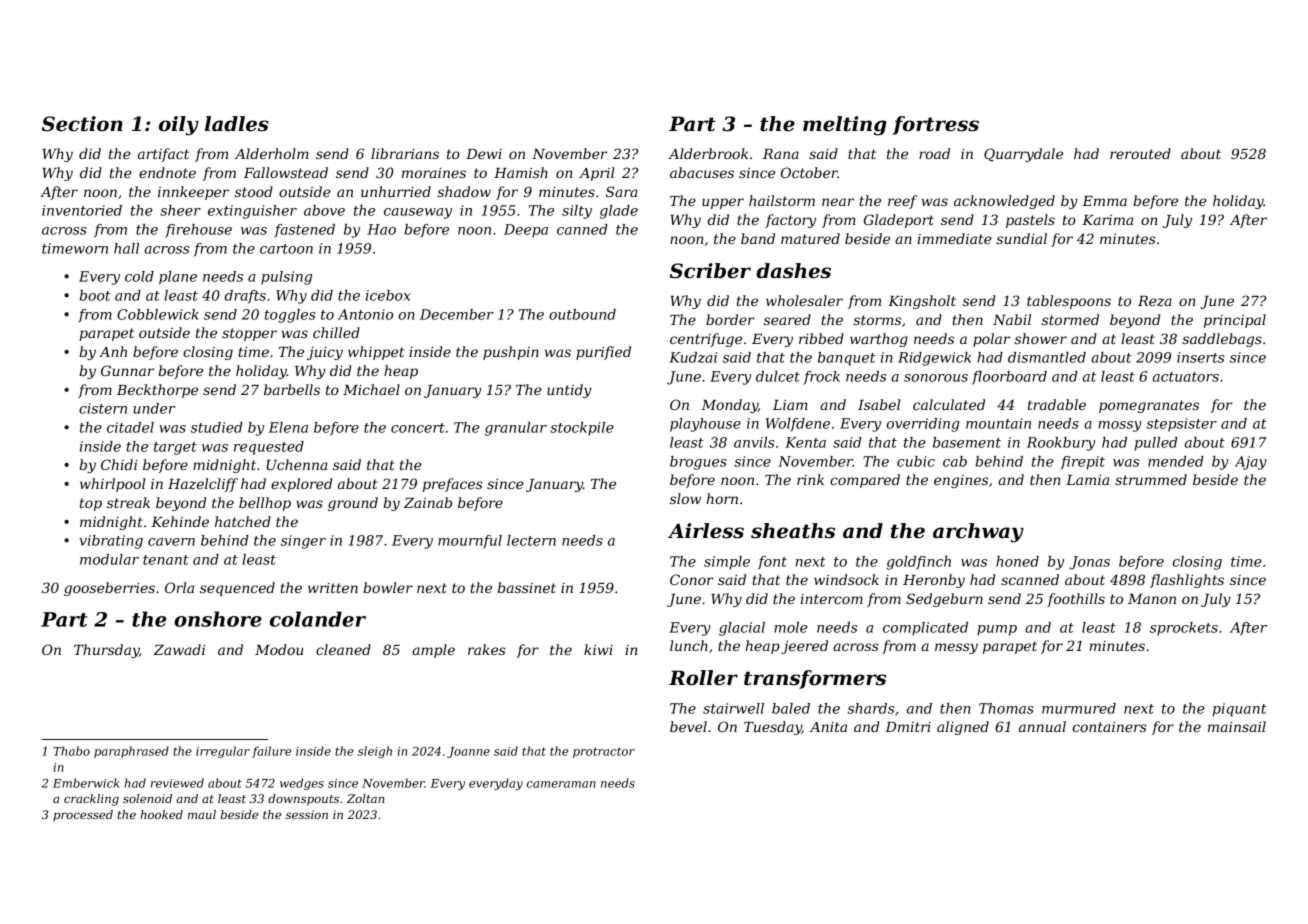 The image size is (1308, 924). I want to click on Section, so click(82, 124).
